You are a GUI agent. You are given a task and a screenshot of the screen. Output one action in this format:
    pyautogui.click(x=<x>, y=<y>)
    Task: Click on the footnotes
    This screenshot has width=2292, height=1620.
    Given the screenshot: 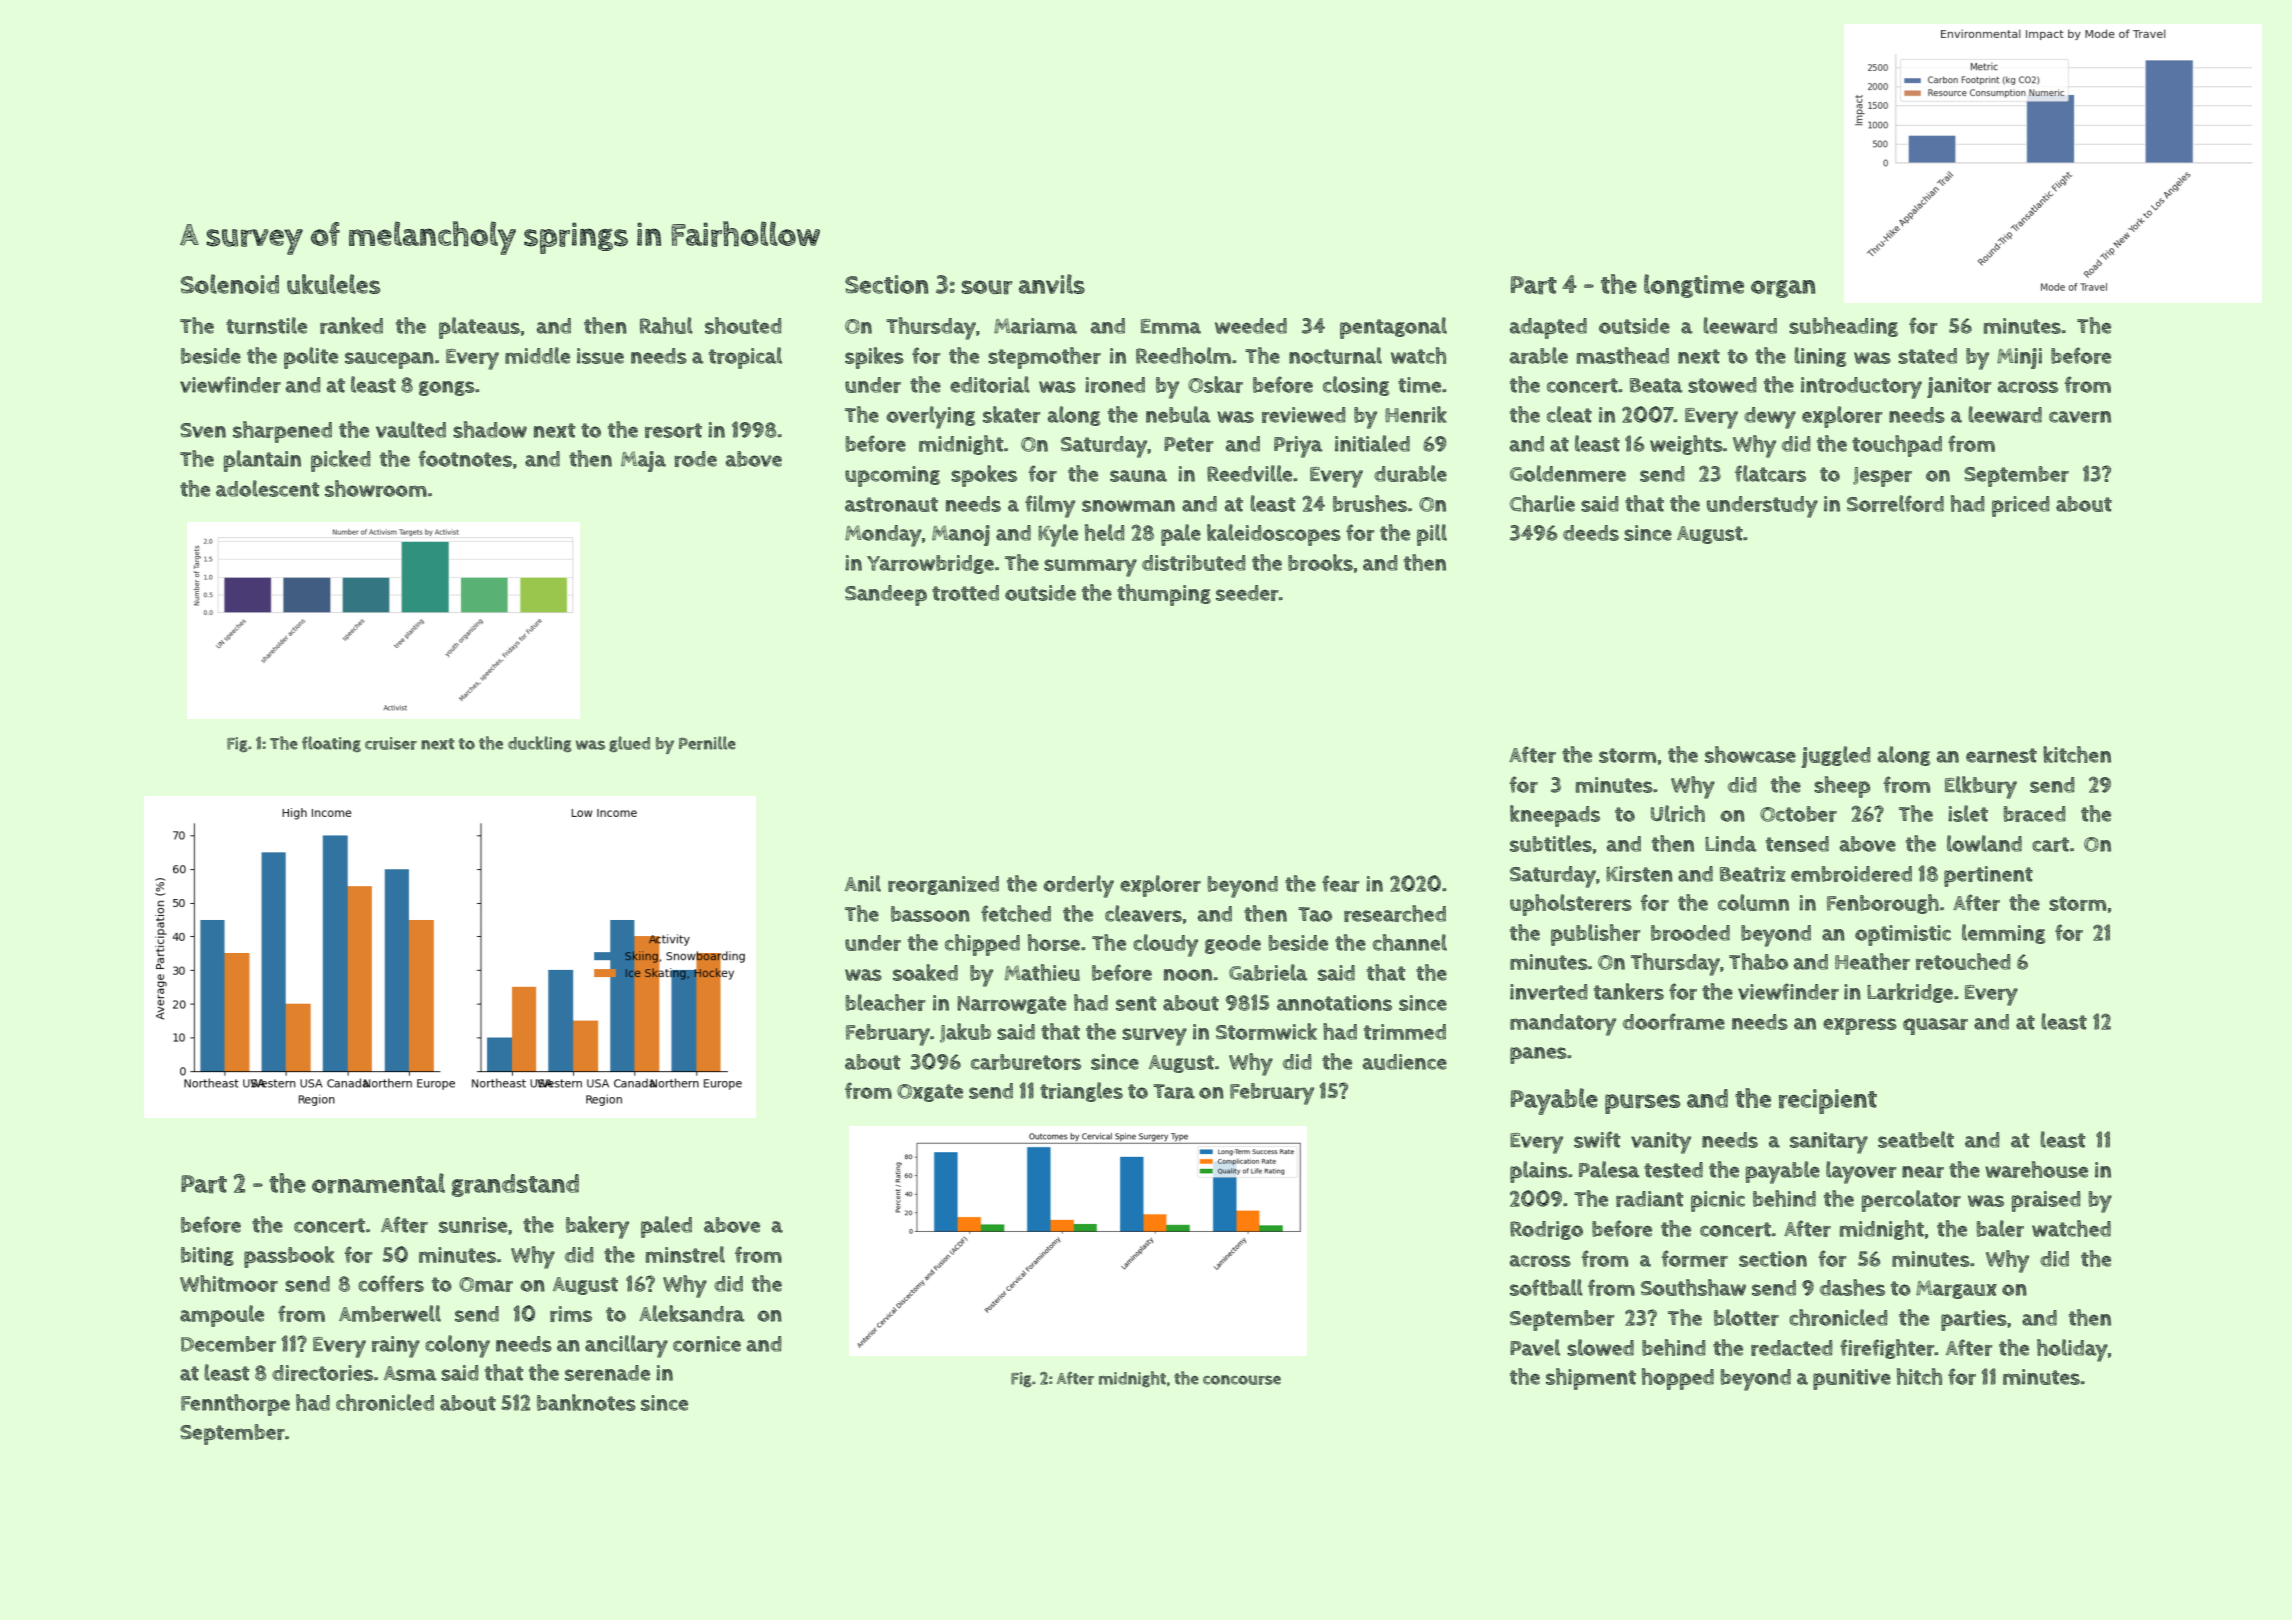 What is the action you would take?
    pyautogui.click(x=465, y=458)
